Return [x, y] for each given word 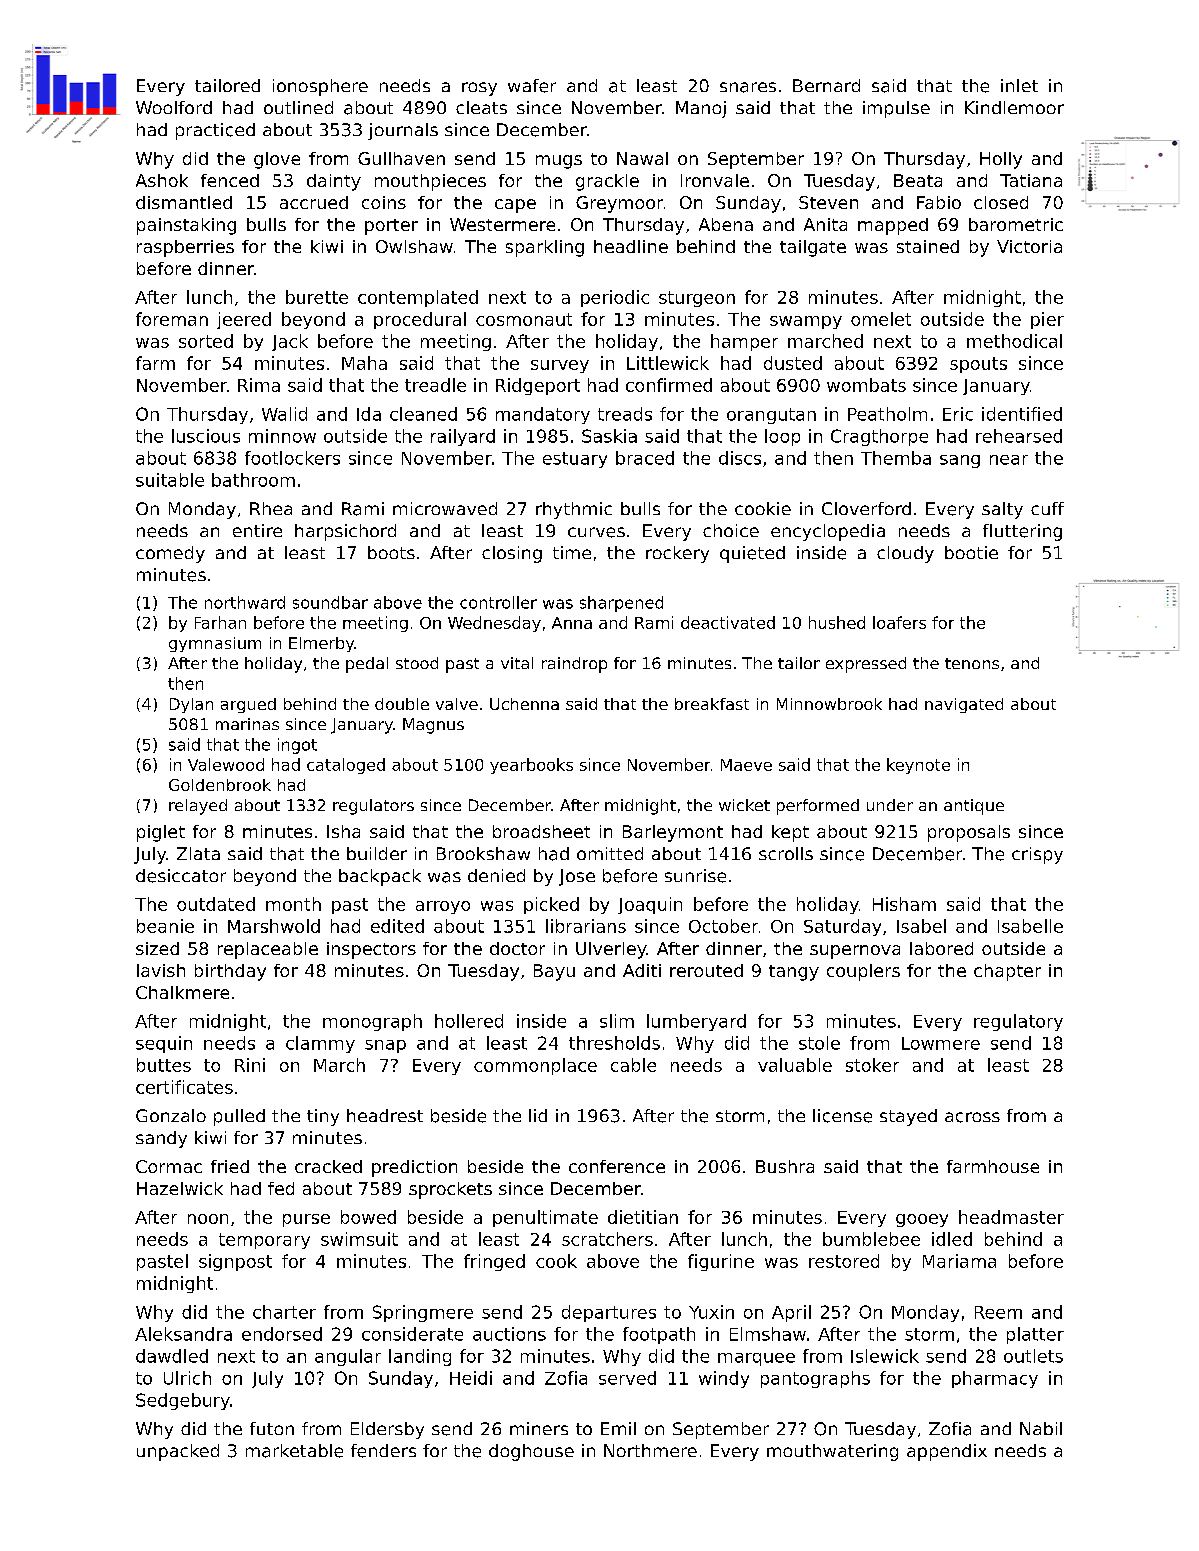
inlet [1019, 85]
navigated [964, 705]
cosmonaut [524, 319]
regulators [373, 807]
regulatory [1018, 1022]
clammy [320, 1044]
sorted [206, 341]
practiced [215, 131]
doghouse [531, 1452]
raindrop [574, 665]
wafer [532, 86]
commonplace [535, 1066]
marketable [294, 1451]
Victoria [1029, 246]
